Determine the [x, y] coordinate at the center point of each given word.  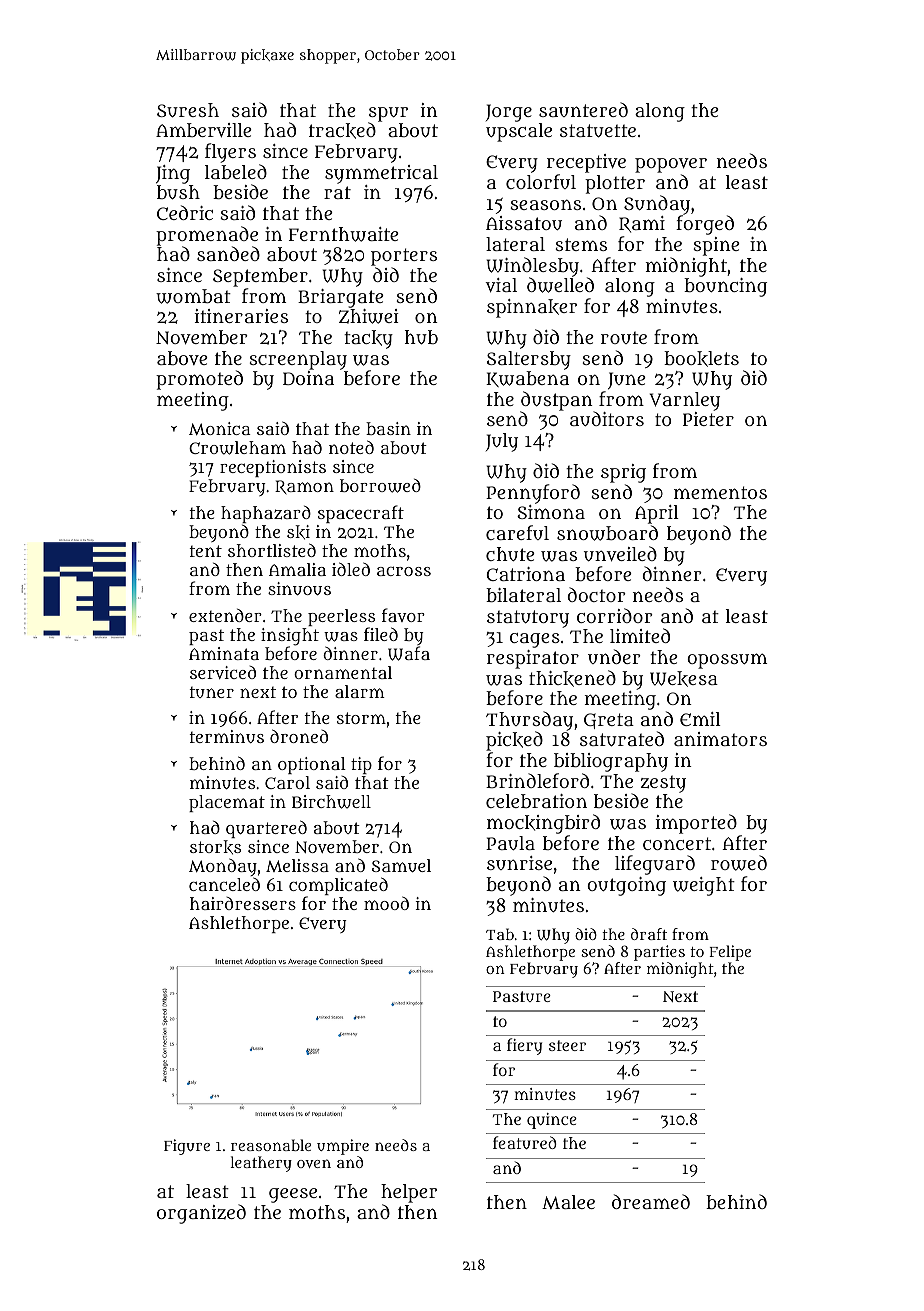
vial [501, 285]
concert [677, 843]
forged [705, 225]
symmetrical [381, 174]
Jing [173, 174]
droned [299, 736]
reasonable [271, 1145]
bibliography [611, 762]
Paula [510, 843]
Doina [308, 378]
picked [514, 741]
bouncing [725, 287]
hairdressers [243, 903]
